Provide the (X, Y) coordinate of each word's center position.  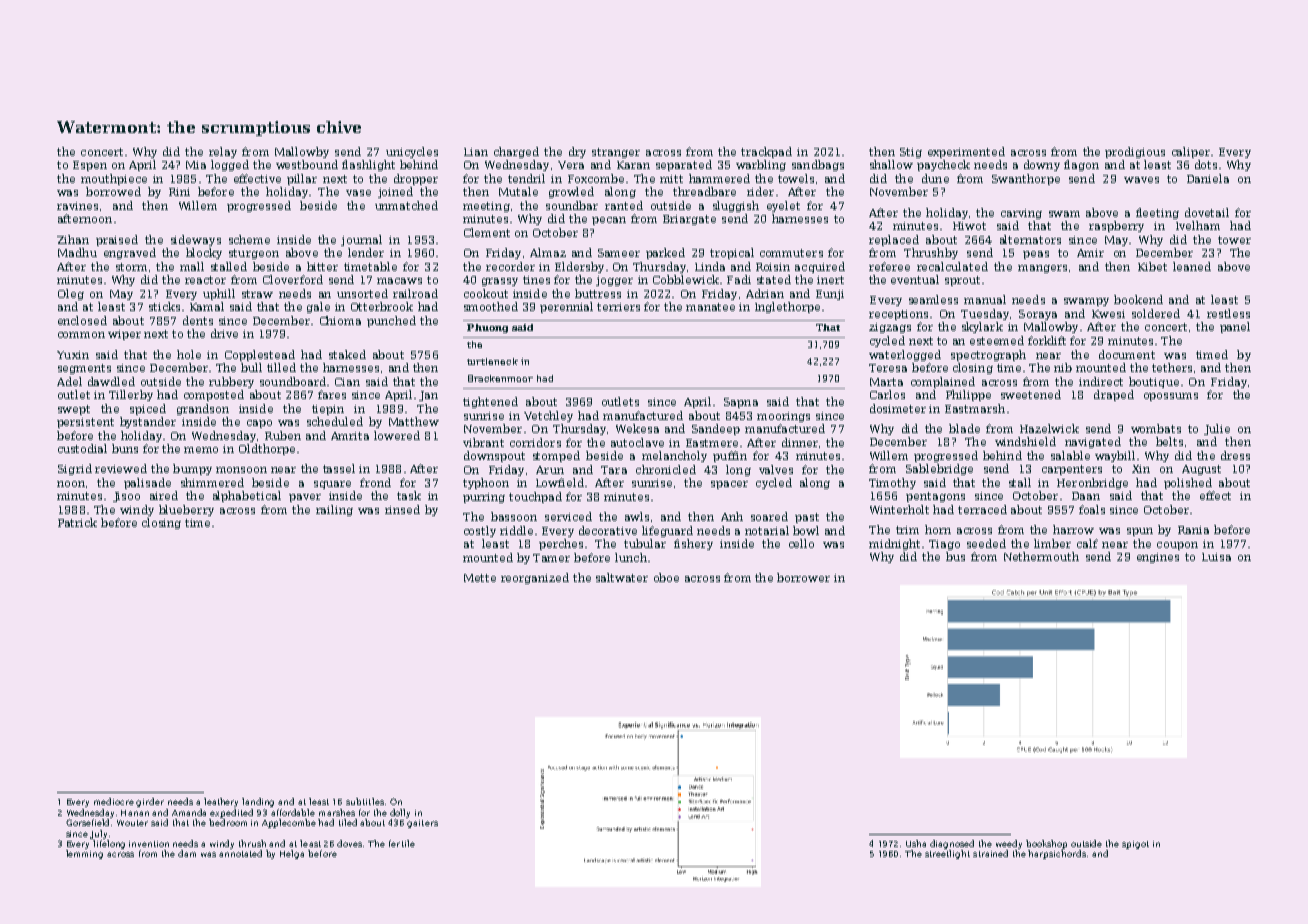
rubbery (231, 382)
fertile (402, 843)
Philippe (968, 395)
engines (1158, 558)
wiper (124, 335)
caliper (1191, 152)
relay (223, 152)
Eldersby (579, 267)
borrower (803, 577)
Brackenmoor (500, 378)
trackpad (766, 152)
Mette (480, 578)
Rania (1193, 530)
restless (1228, 313)
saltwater (622, 577)
